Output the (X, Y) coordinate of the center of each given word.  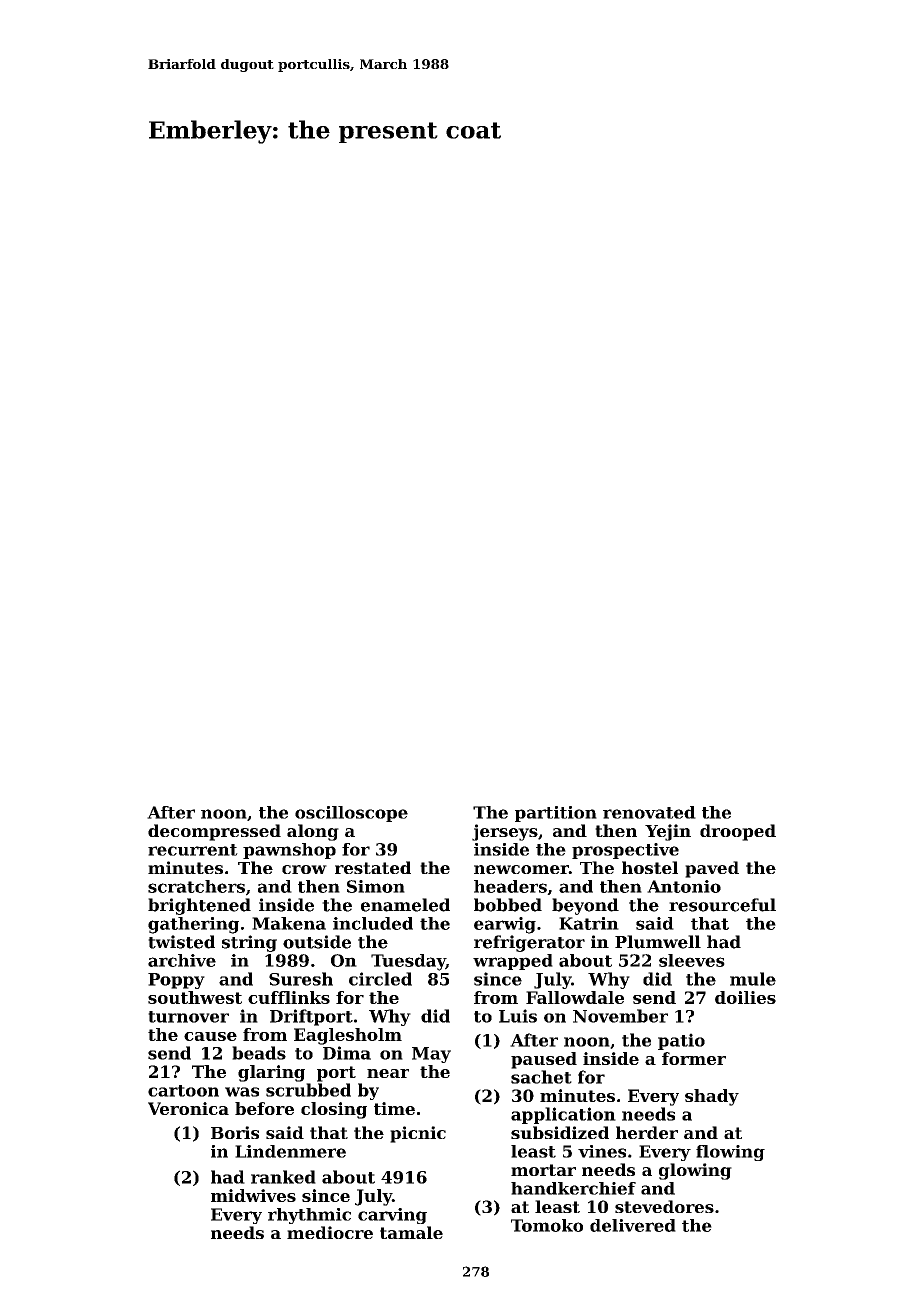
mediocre (330, 1232)
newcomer (521, 869)
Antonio (684, 886)
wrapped (513, 962)
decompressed (214, 832)
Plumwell (658, 942)
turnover (188, 1017)
